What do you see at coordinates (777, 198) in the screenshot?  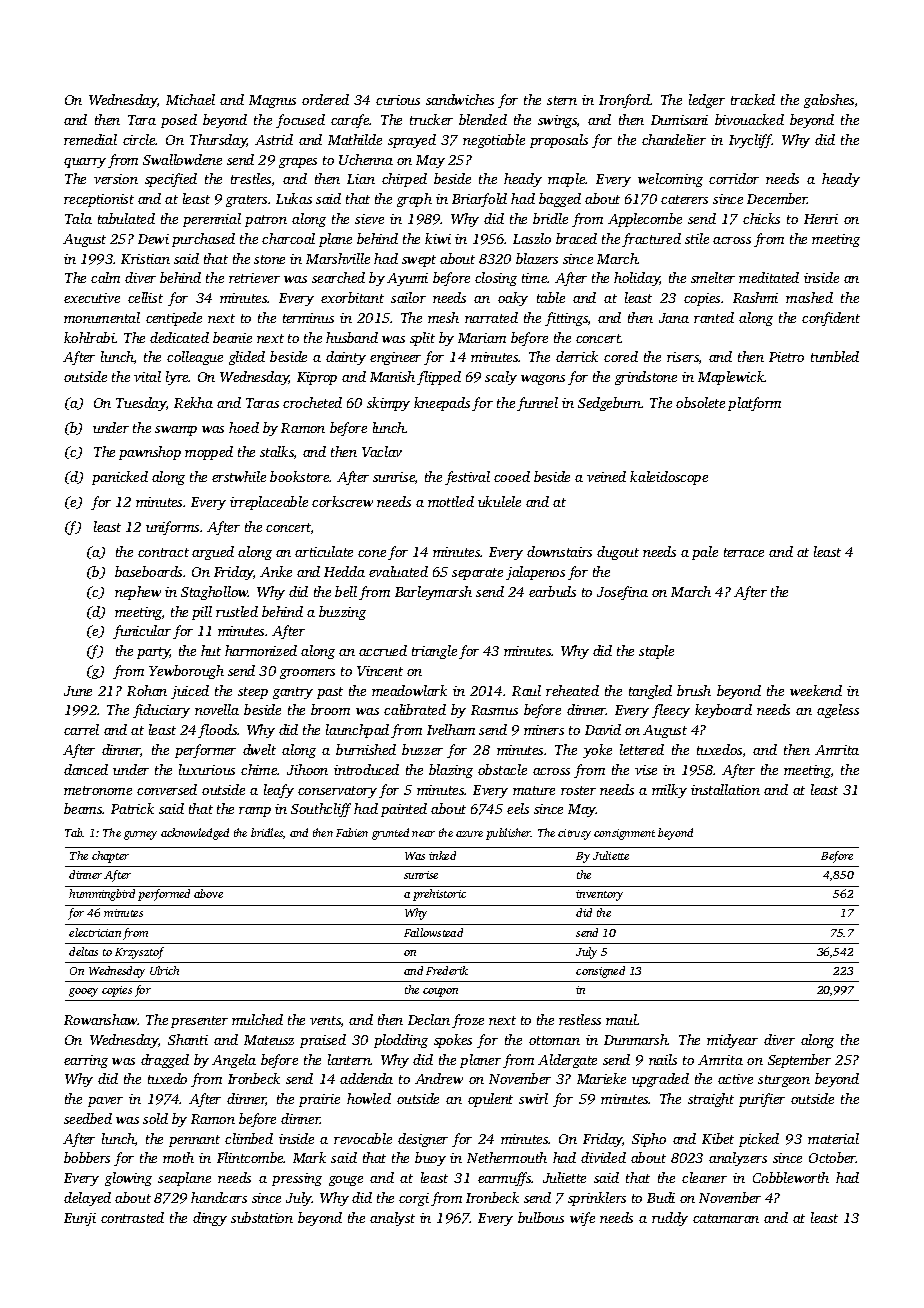 I see `December` at bounding box center [777, 198].
